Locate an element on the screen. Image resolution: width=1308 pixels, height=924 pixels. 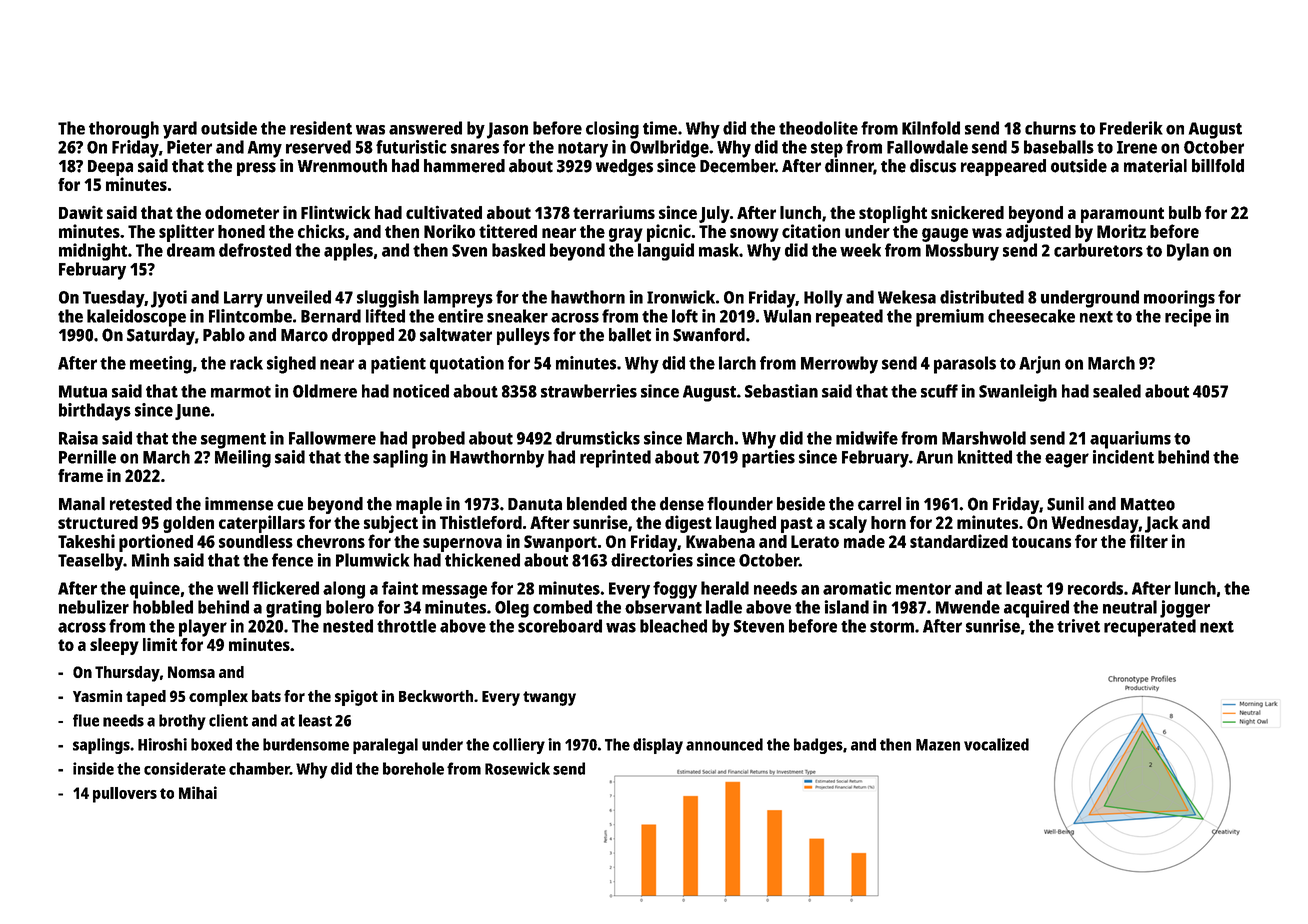
terrariums is located at coordinates (614, 212).
